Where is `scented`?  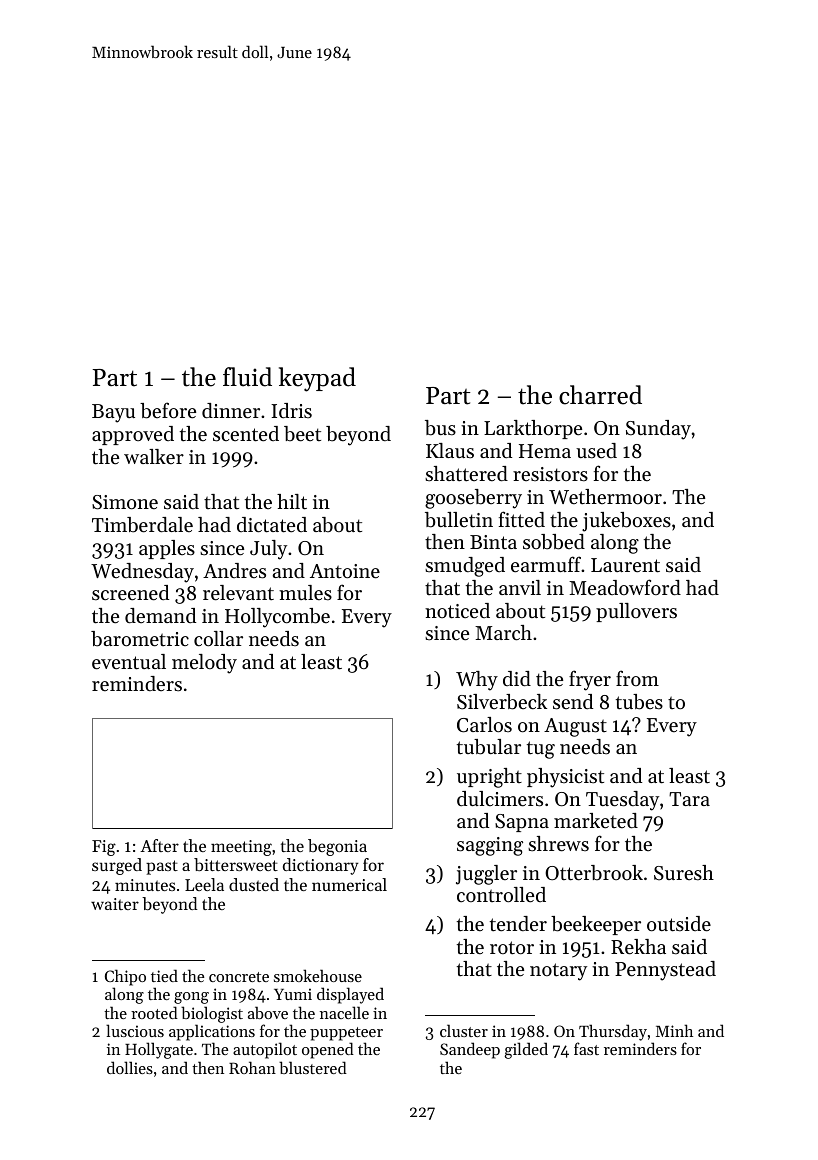
scented is located at coordinates (246, 434).
